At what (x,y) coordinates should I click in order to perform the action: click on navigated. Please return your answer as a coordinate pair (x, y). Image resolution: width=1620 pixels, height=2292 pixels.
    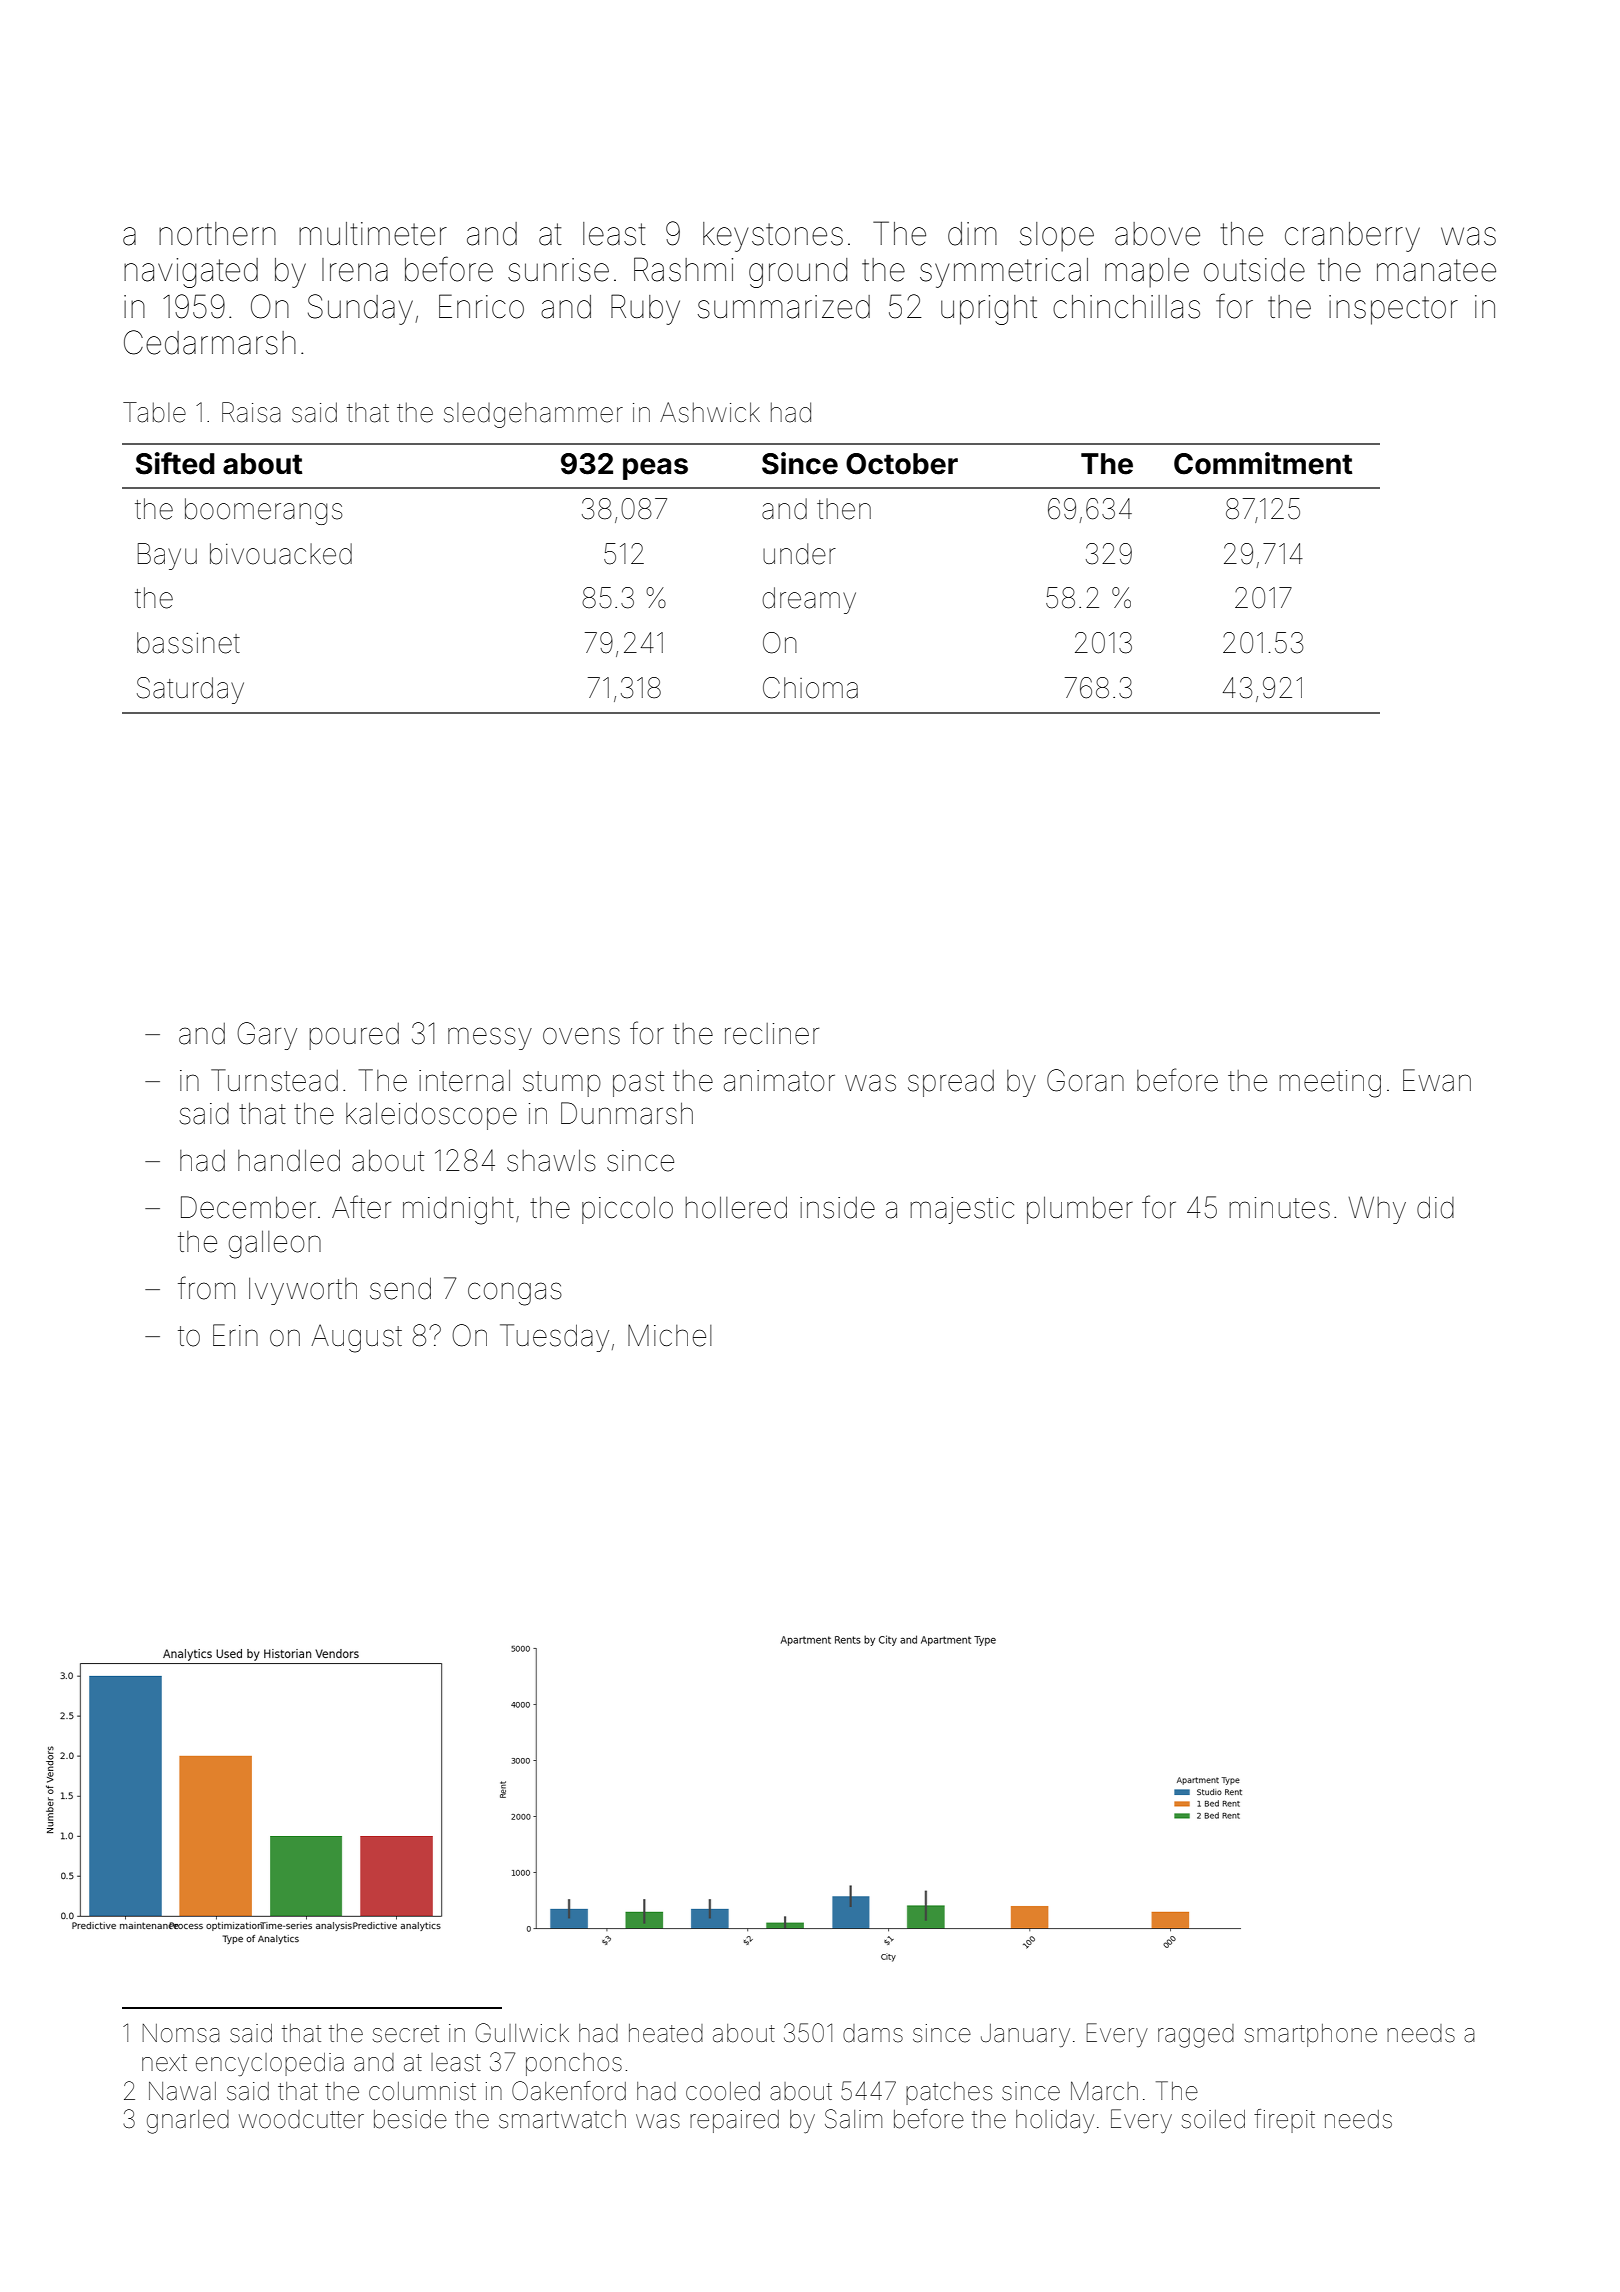
    Looking at the image, I should click on (191, 273).
